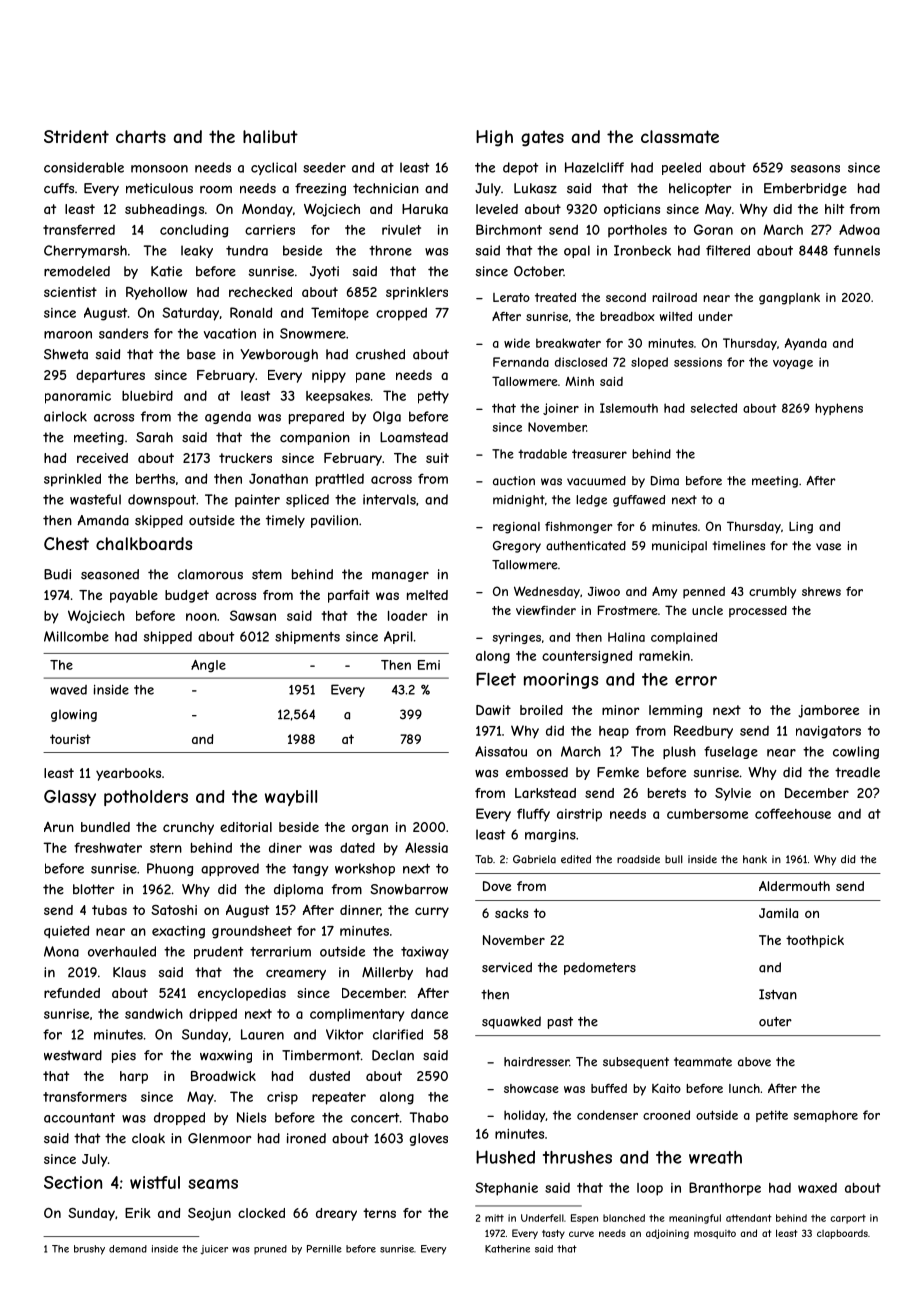 Image resolution: width=924 pixels, height=1308 pixels. I want to click on seams, so click(213, 1184).
